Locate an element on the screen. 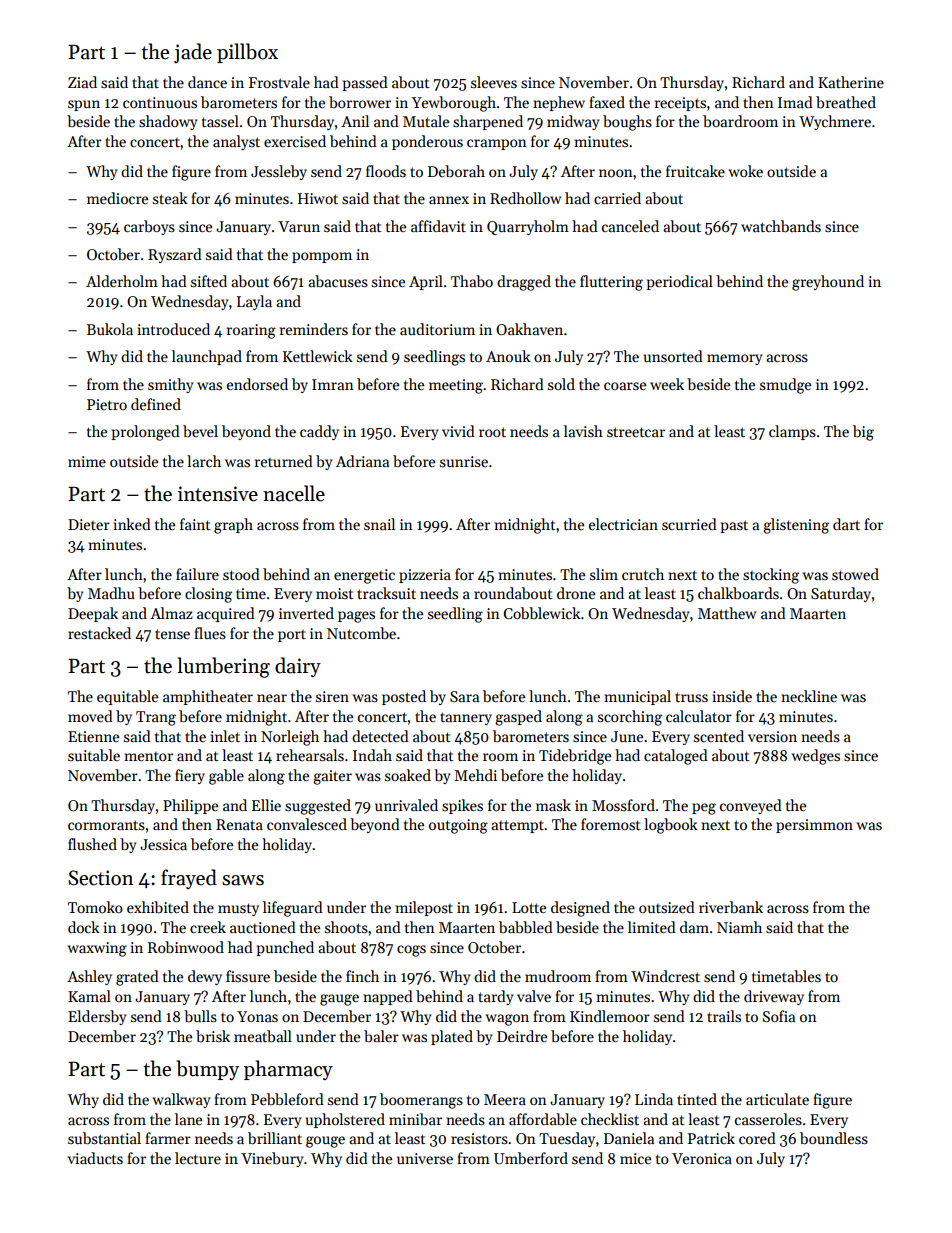 The width and height of the screenshot is (952, 1233). Niamh is located at coordinates (739, 927).
